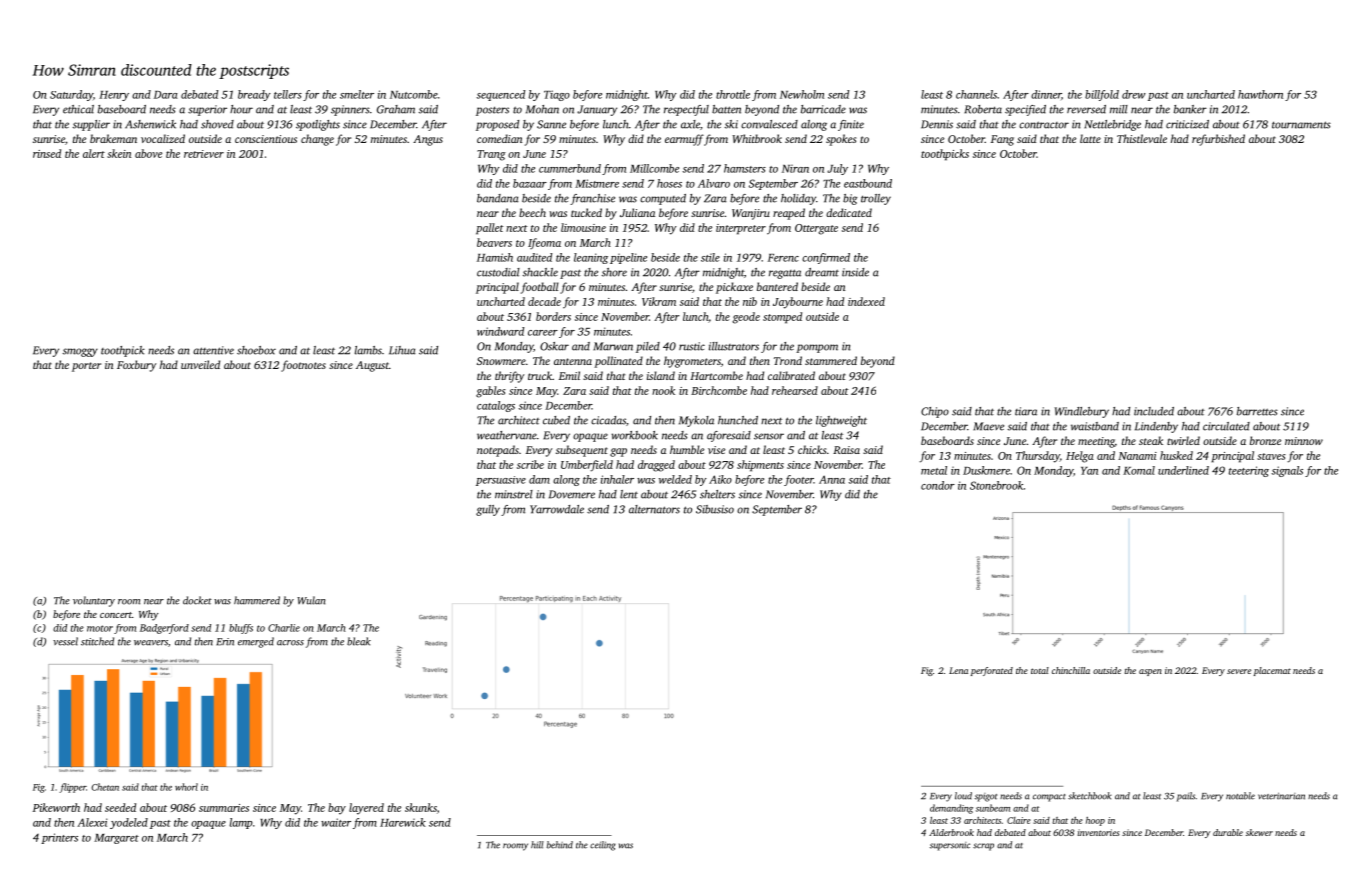  I want to click on Lena, so click(958, 670).
